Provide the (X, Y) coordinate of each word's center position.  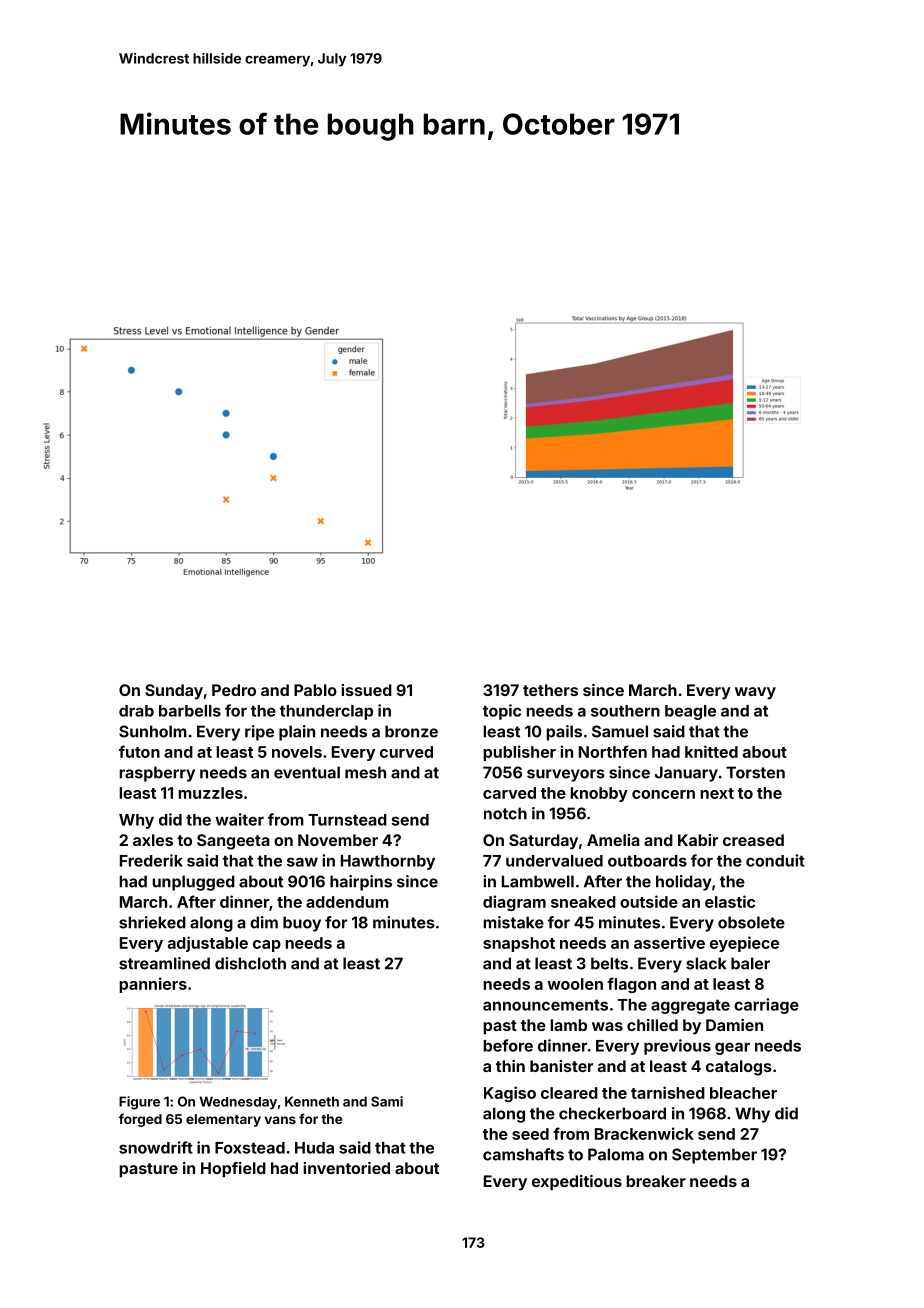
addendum (347, 902)
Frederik (151, 860)
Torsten (755, 772)
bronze (411, 731)
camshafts (523, 1154)
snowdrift (156, 1147)
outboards (647, 861)
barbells (190, 711)
